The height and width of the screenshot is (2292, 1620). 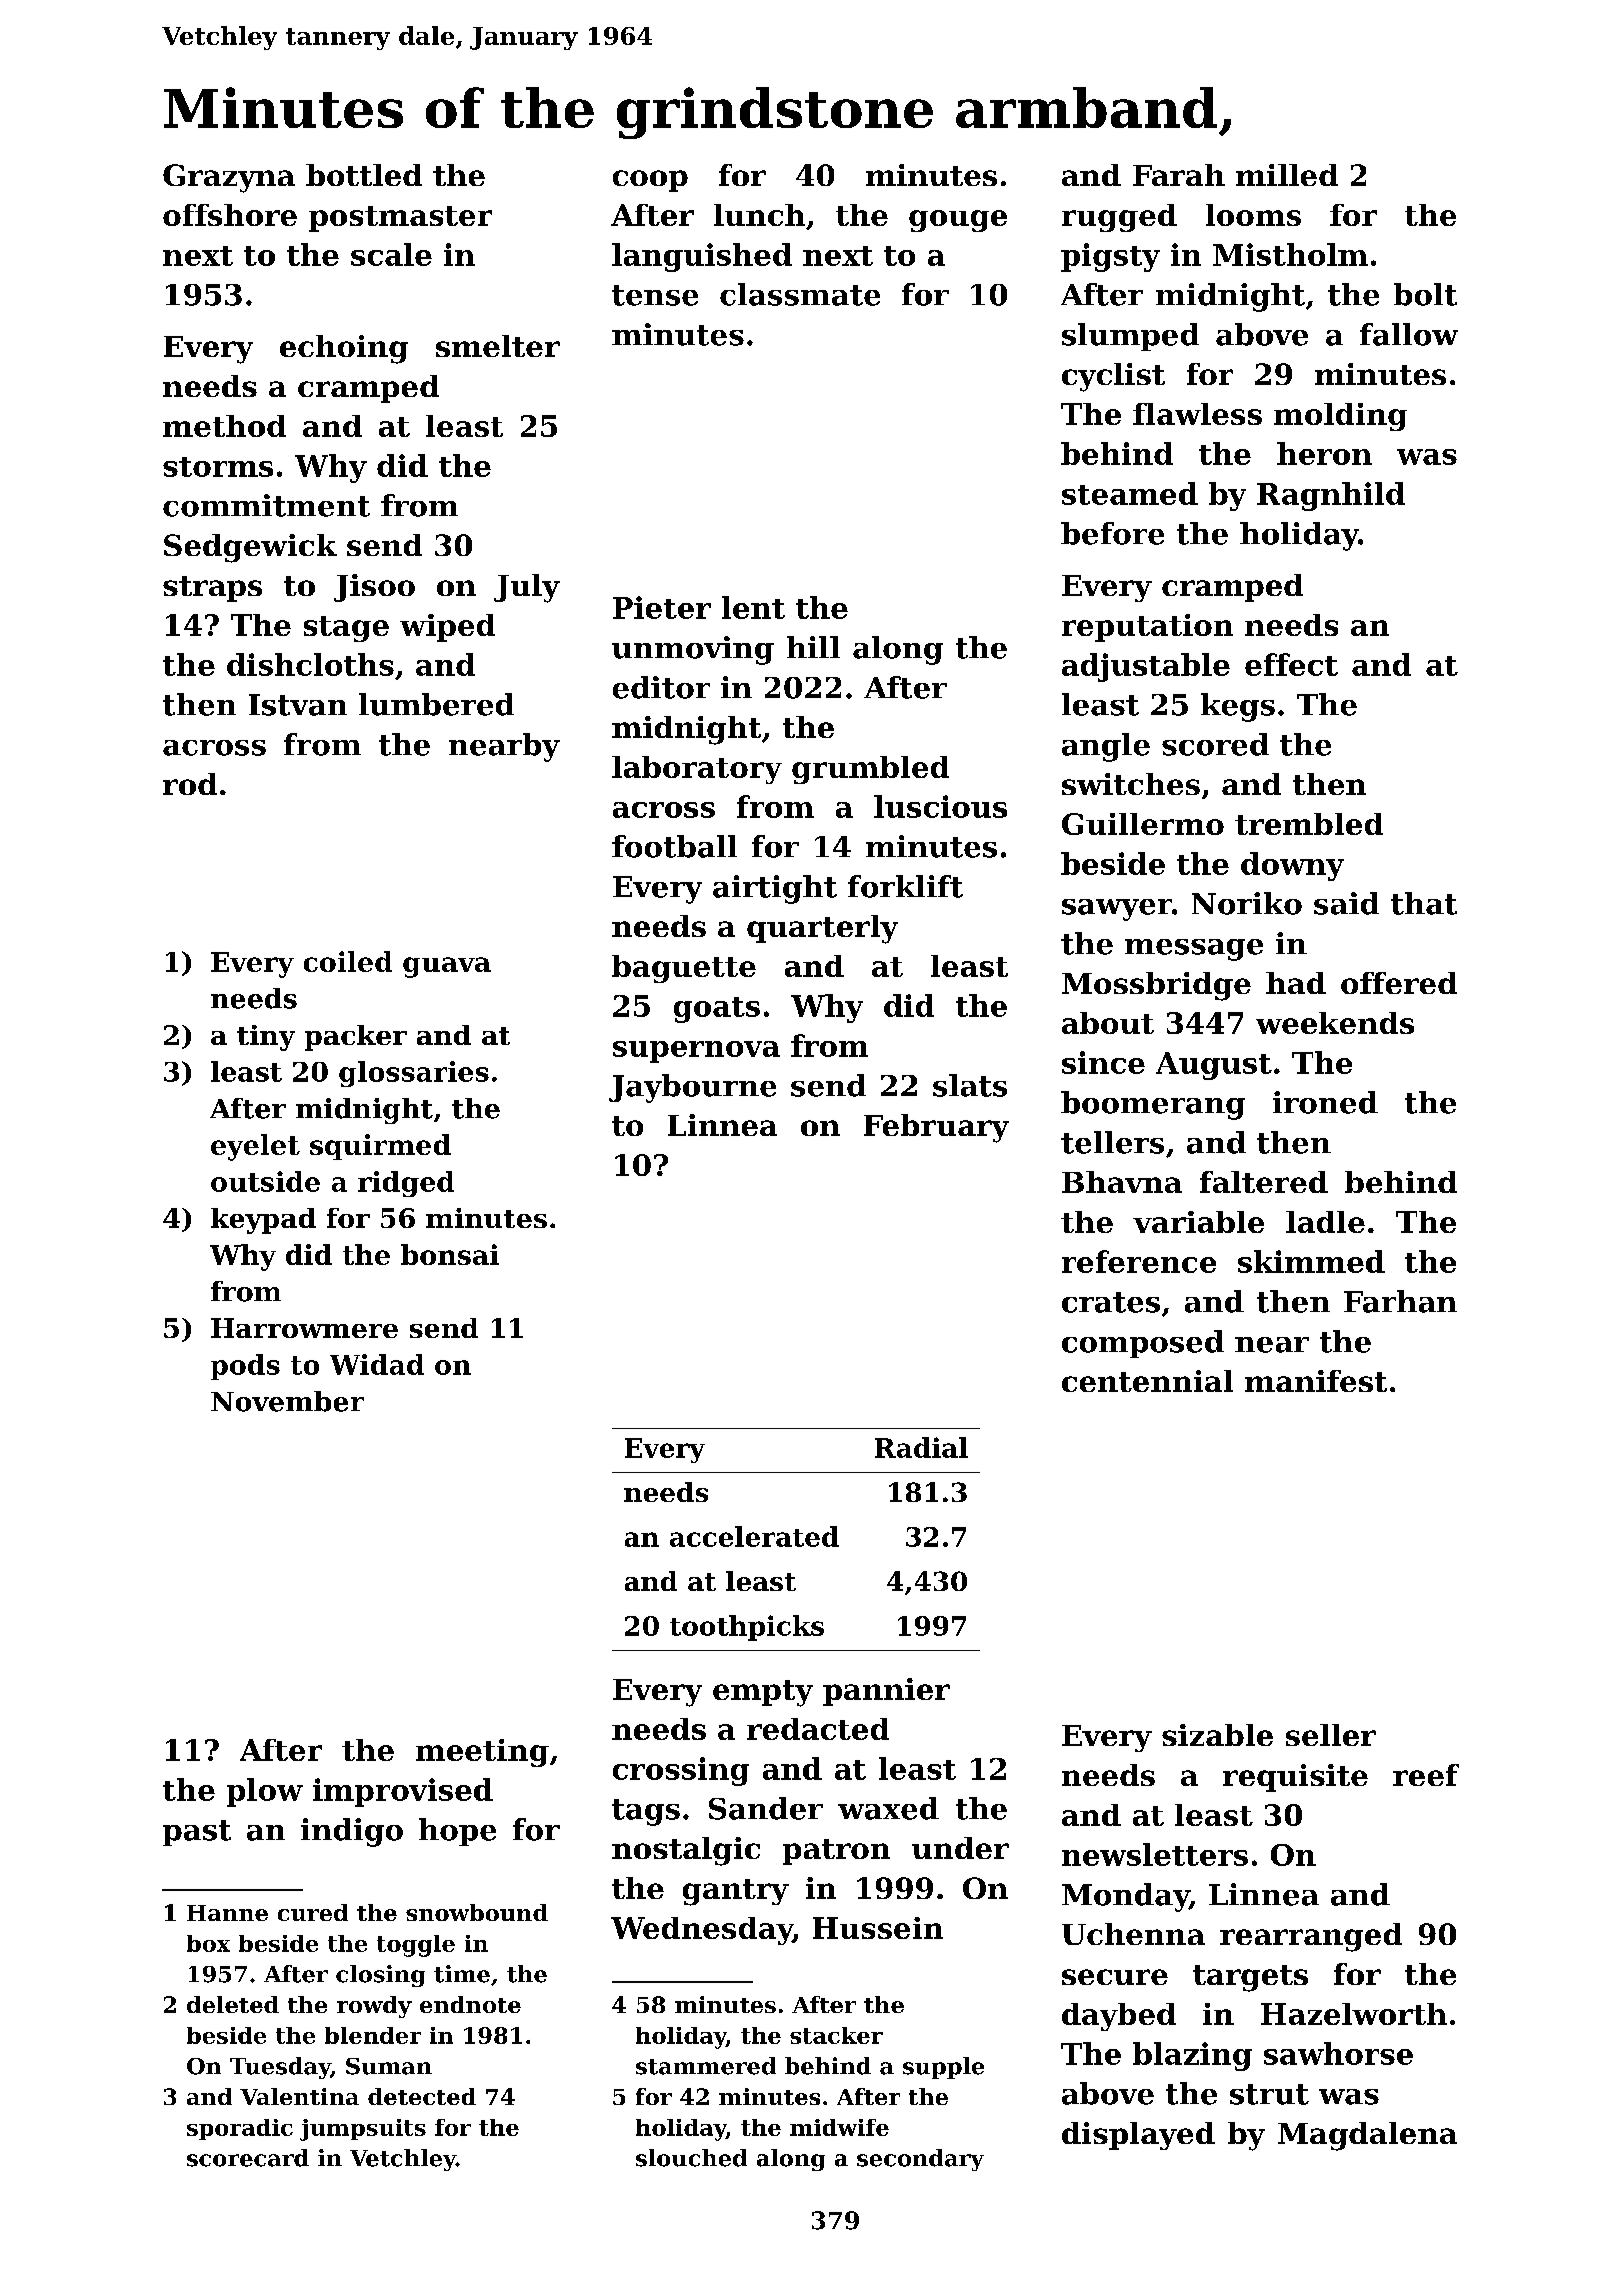 What do you see at coordinates (344, 349) in the screenshot?
I see `echoing` at bounding box center [344, 349].
